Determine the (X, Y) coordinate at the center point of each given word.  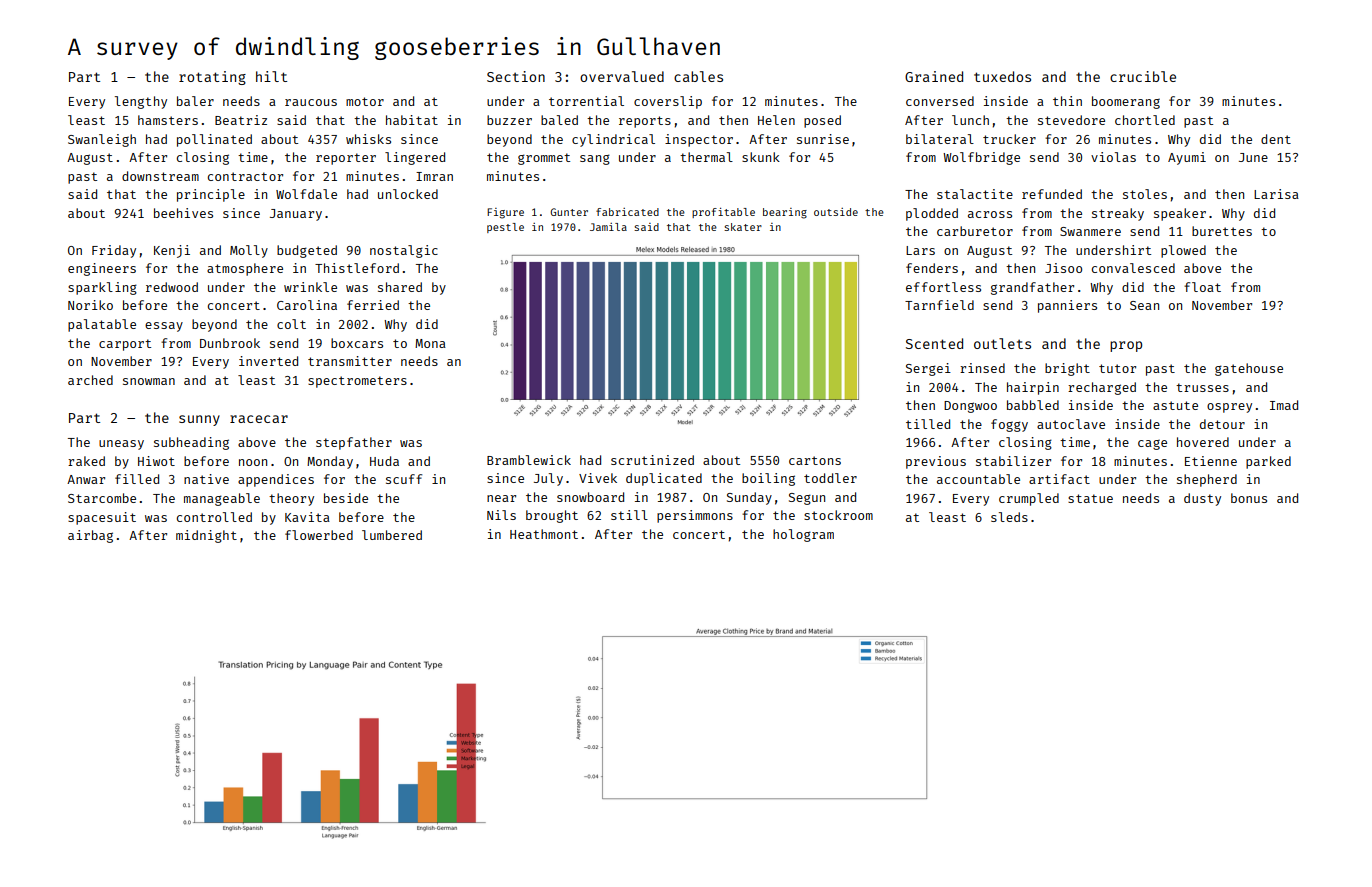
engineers (102, 269)
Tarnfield (939, 305)
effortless (943, 287)
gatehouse (1249, 369)
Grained (934, 76)
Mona (430, 343)
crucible (1143, 76)
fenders (932, 268)
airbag (90, 536)
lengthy (141, 102)
